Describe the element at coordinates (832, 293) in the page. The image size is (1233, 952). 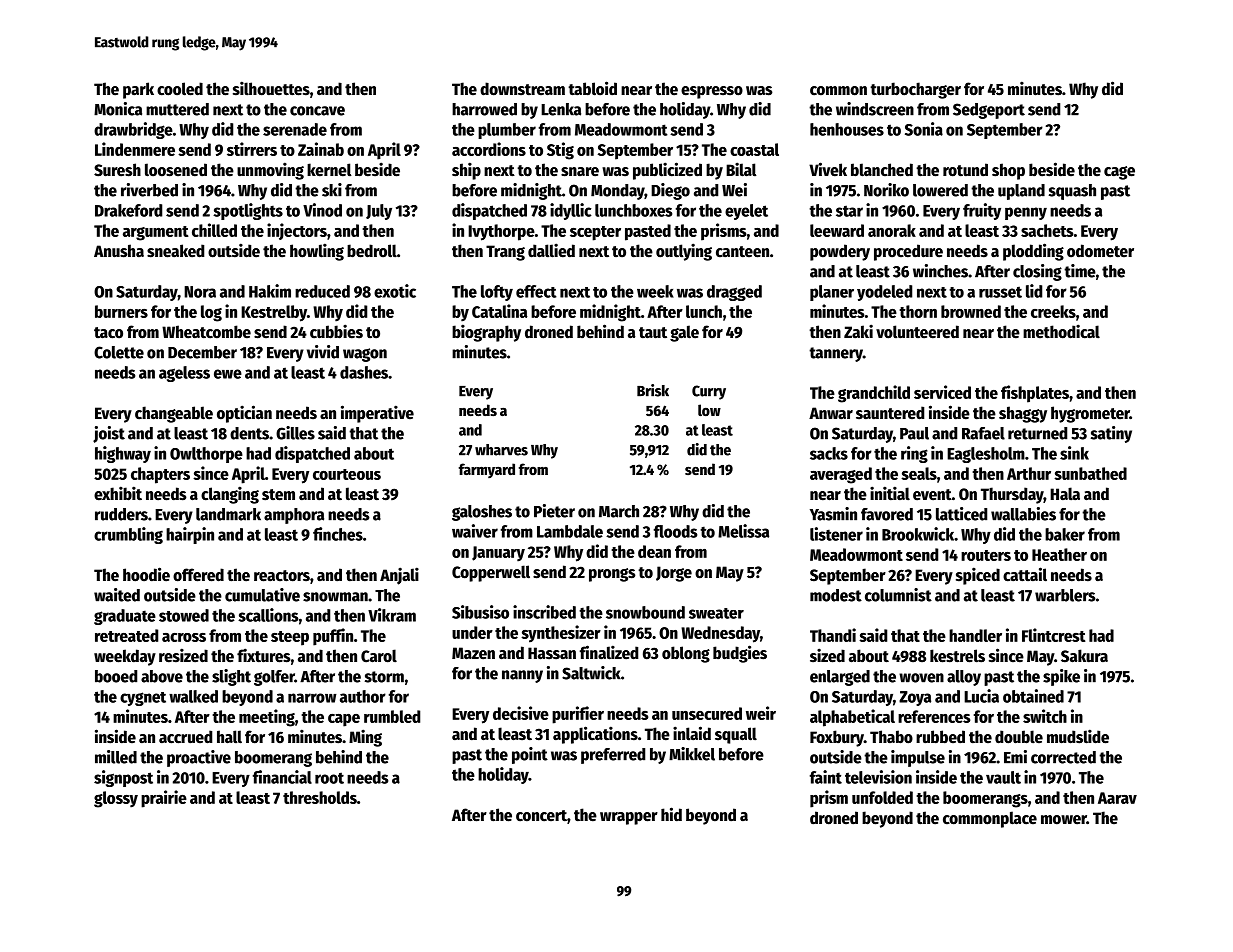
I see `planer` at that location.
